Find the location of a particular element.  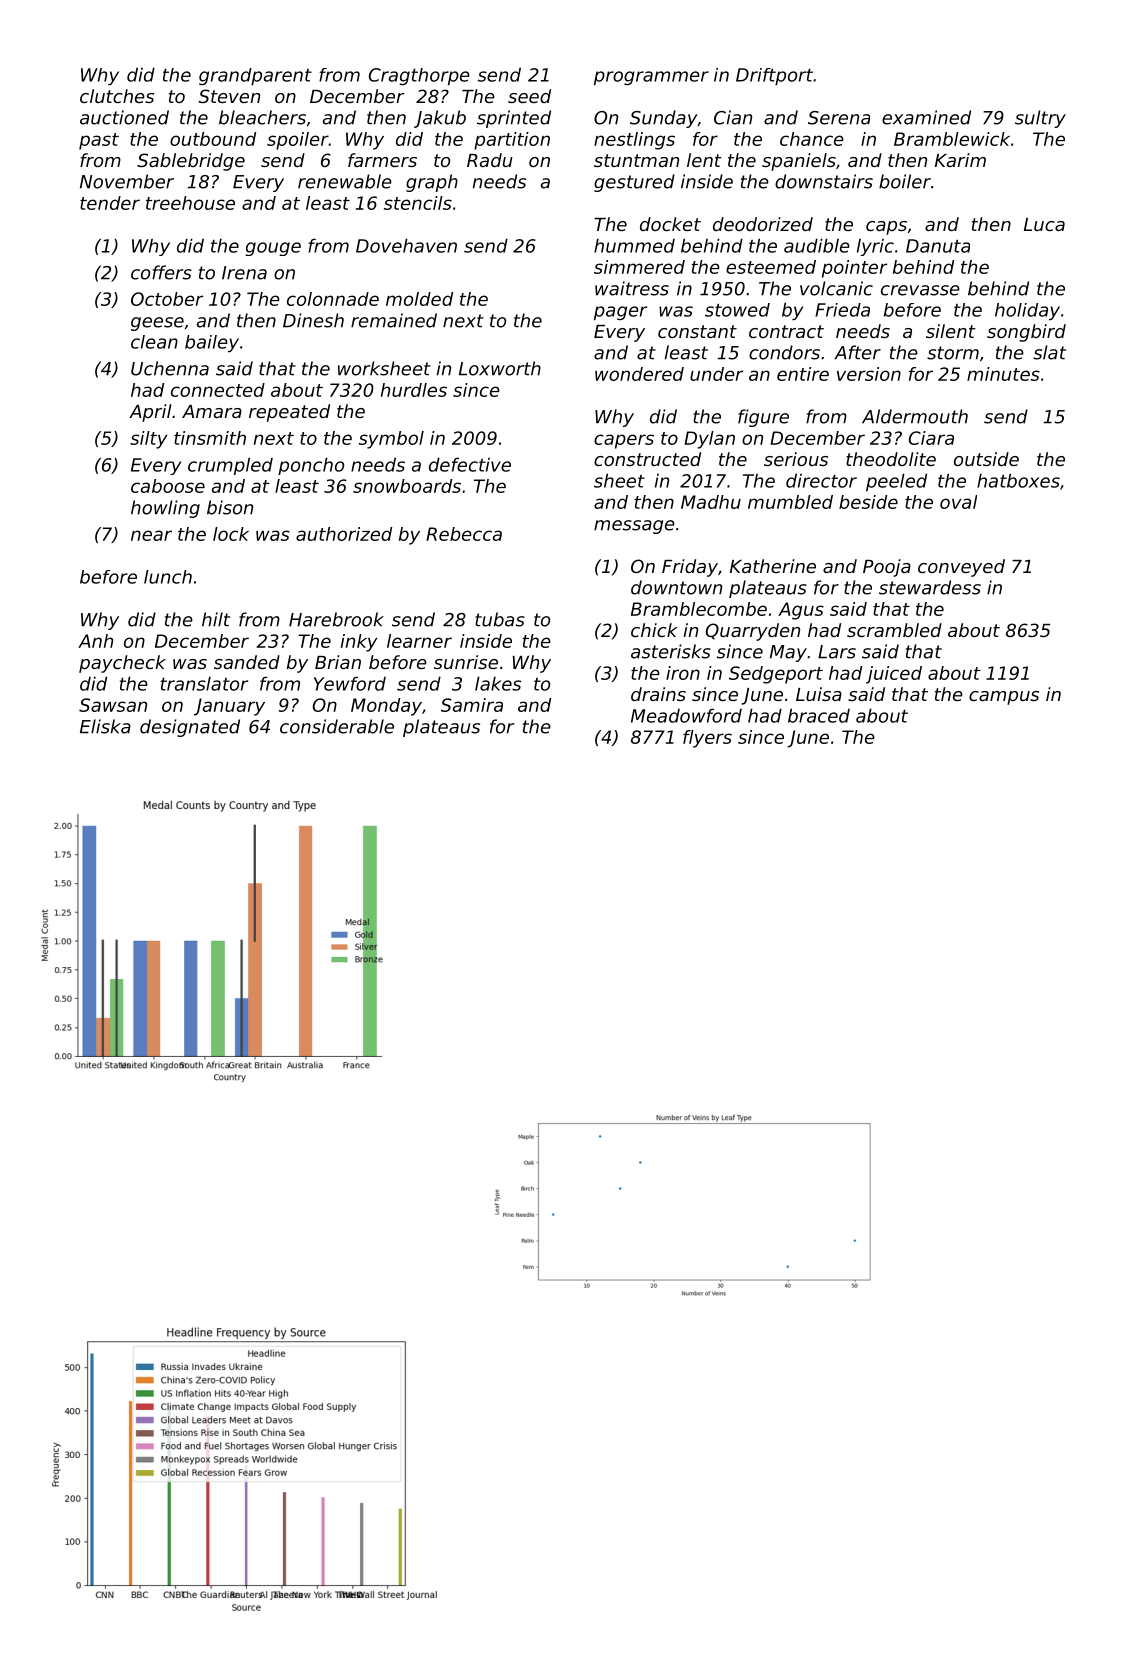

hatboxes is located at coordinates (1018, 480).
